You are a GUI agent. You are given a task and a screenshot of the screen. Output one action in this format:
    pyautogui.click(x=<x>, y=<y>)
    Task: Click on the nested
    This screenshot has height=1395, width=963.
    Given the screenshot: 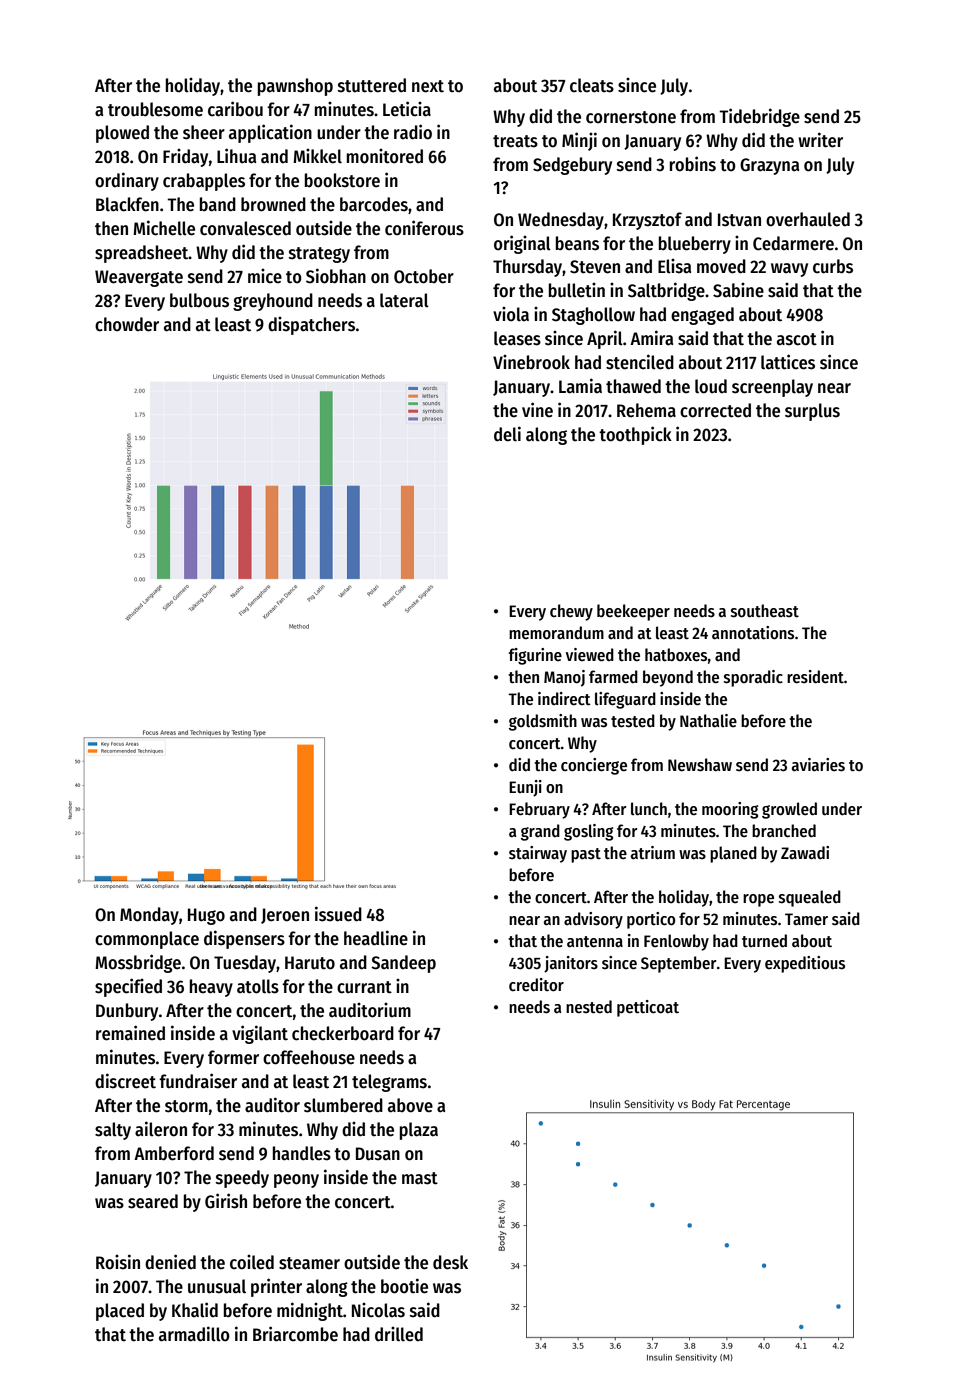 What is the action you would take?
    pyautogui.click(x=589, y=1007)
